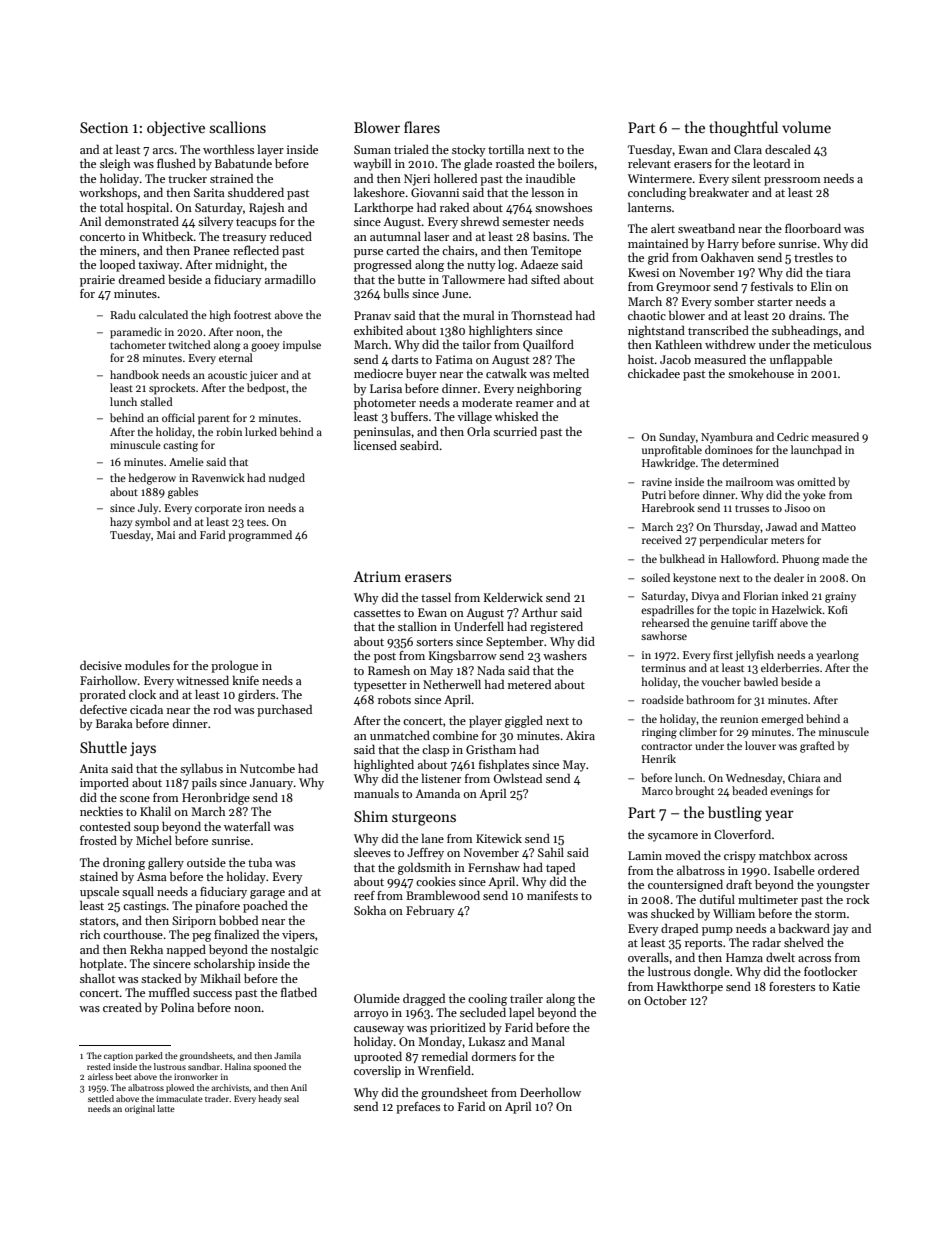 The image size is (952, 1233). I want to click on workshops, so click(108, 193).
